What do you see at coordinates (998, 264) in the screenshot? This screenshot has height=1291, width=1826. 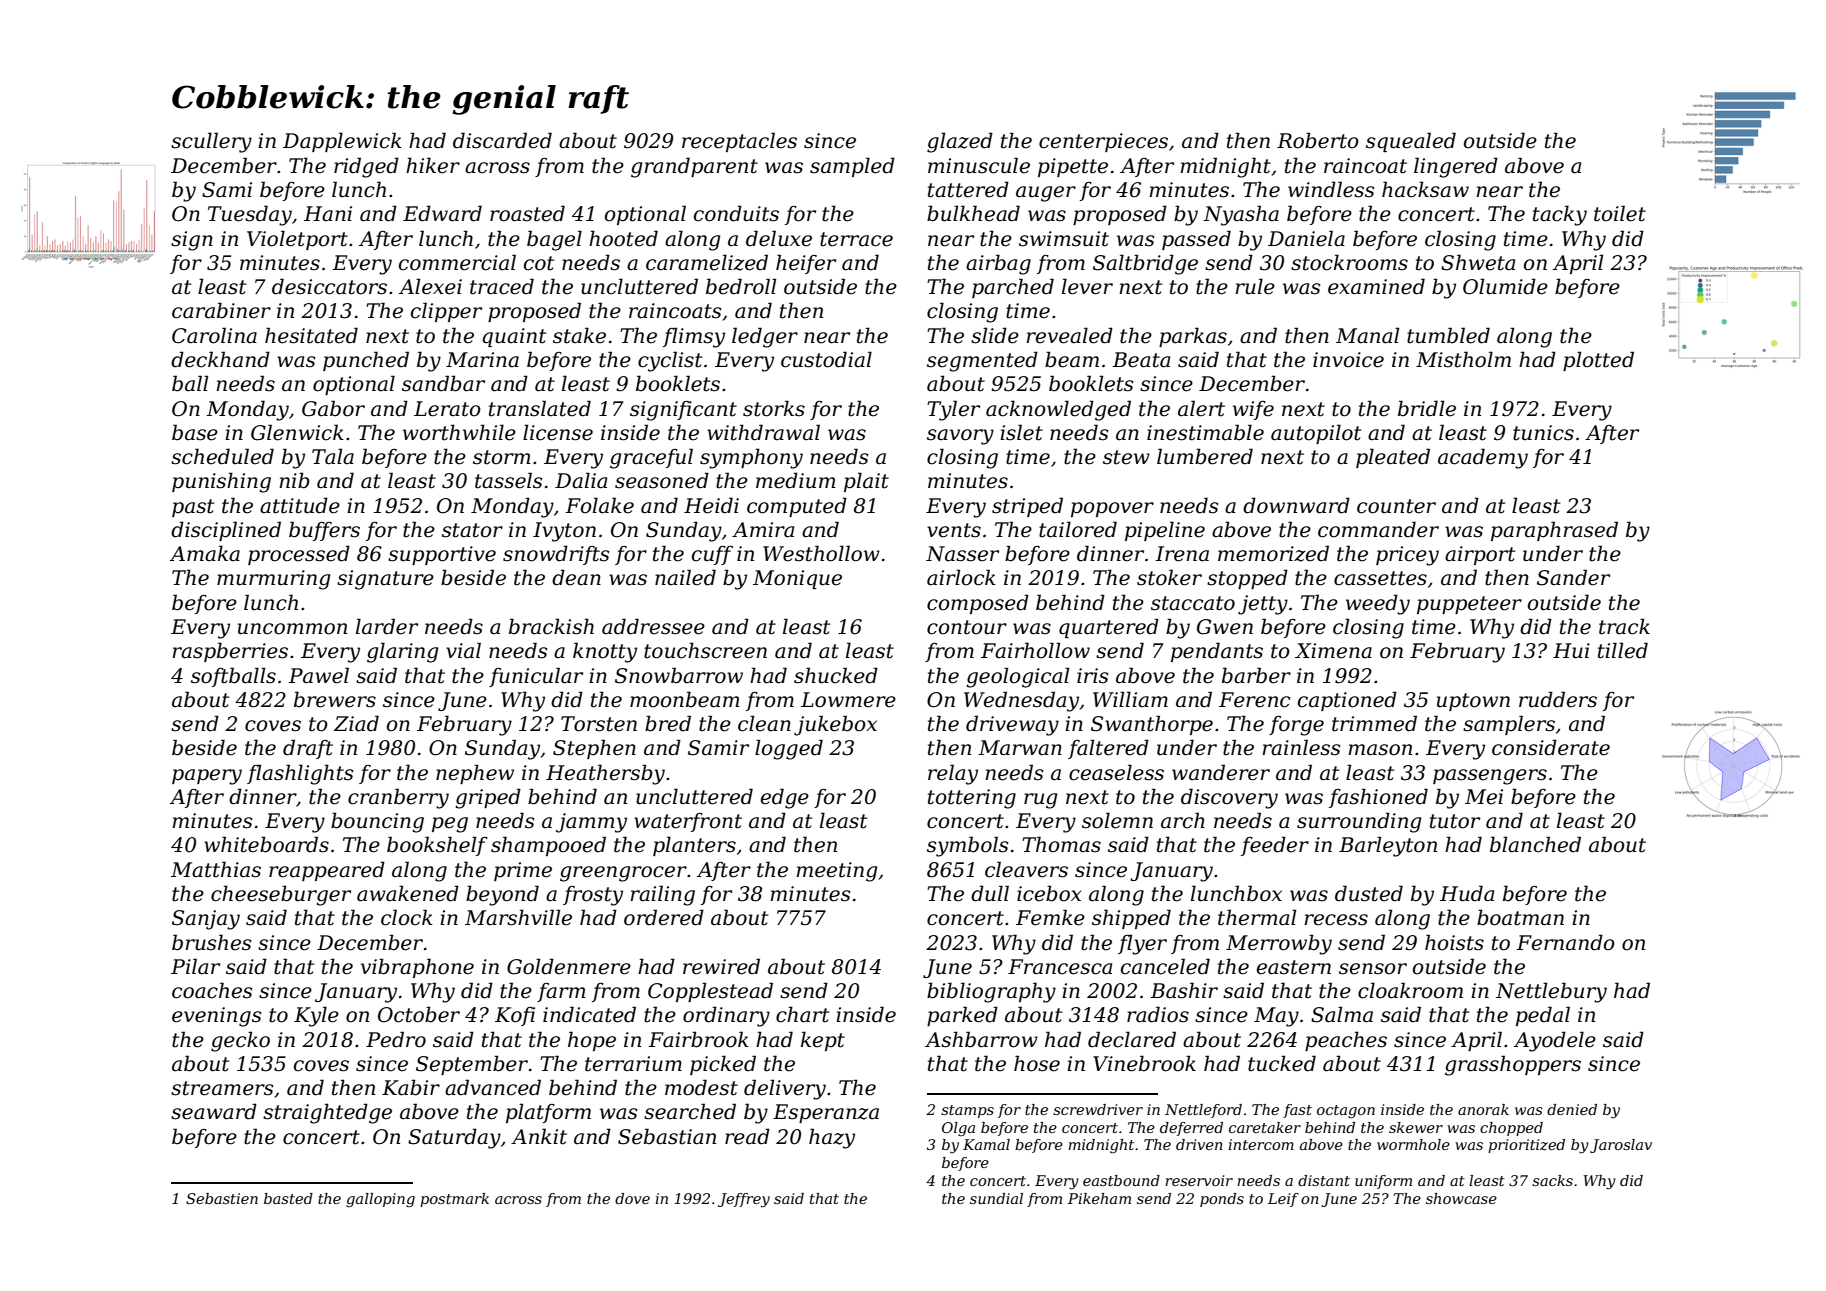 I see `airbag` at bounding box center [998, 264].
